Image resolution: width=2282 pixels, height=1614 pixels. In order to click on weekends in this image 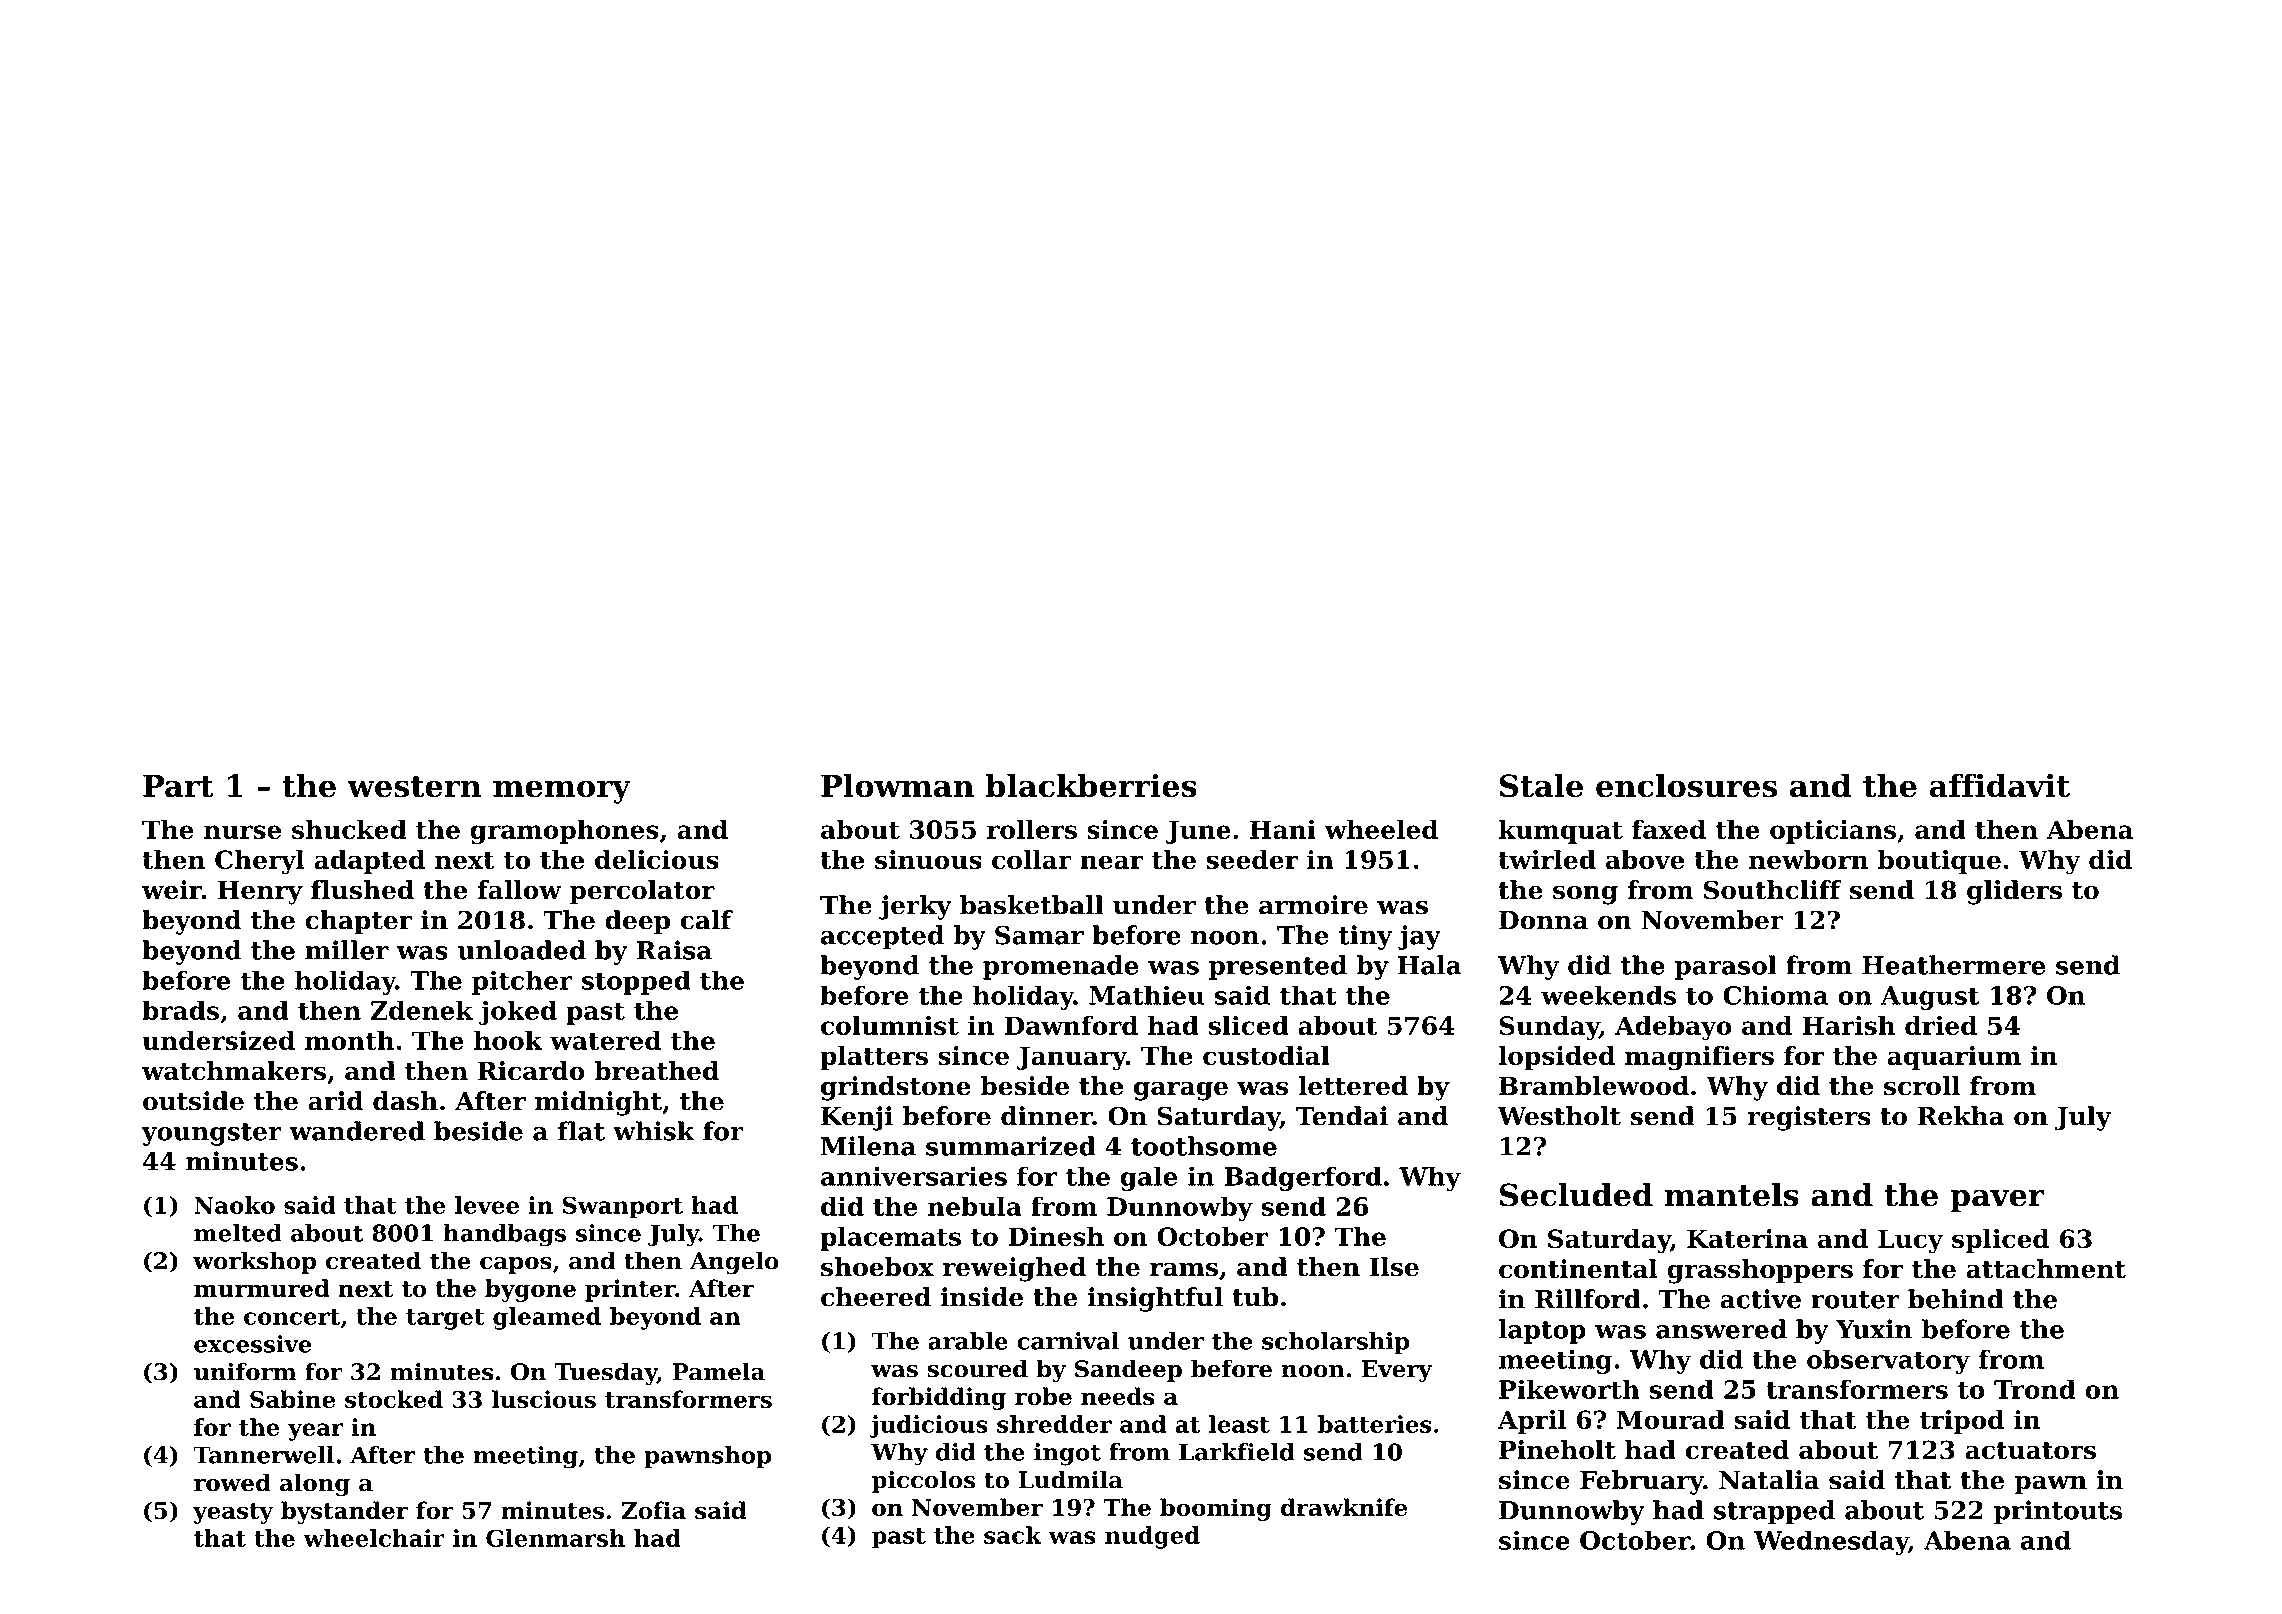, I will do `click(1608, 995)`.
